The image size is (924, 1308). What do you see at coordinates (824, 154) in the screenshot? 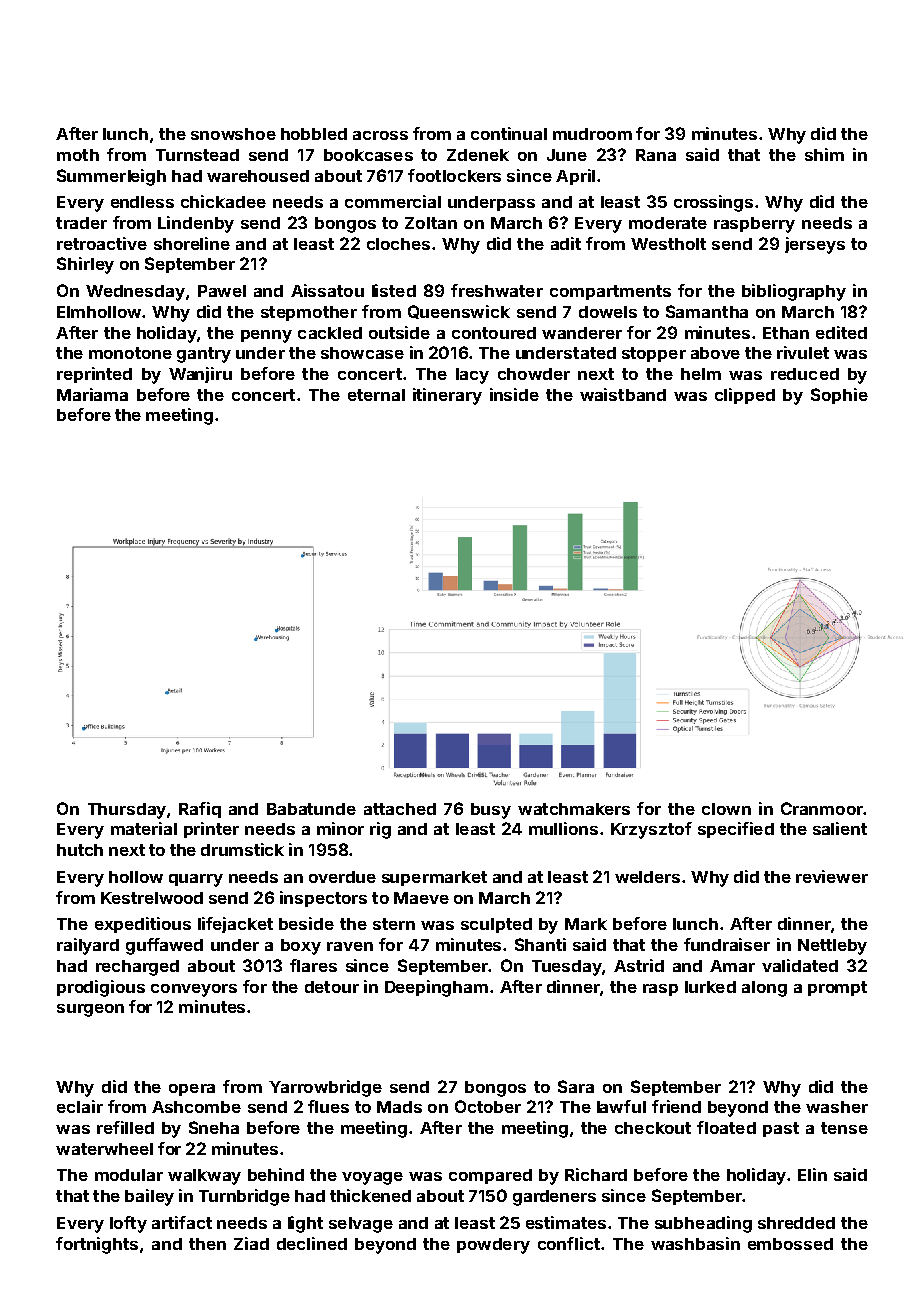
I see `shim` at bounding box center [824, 154].
